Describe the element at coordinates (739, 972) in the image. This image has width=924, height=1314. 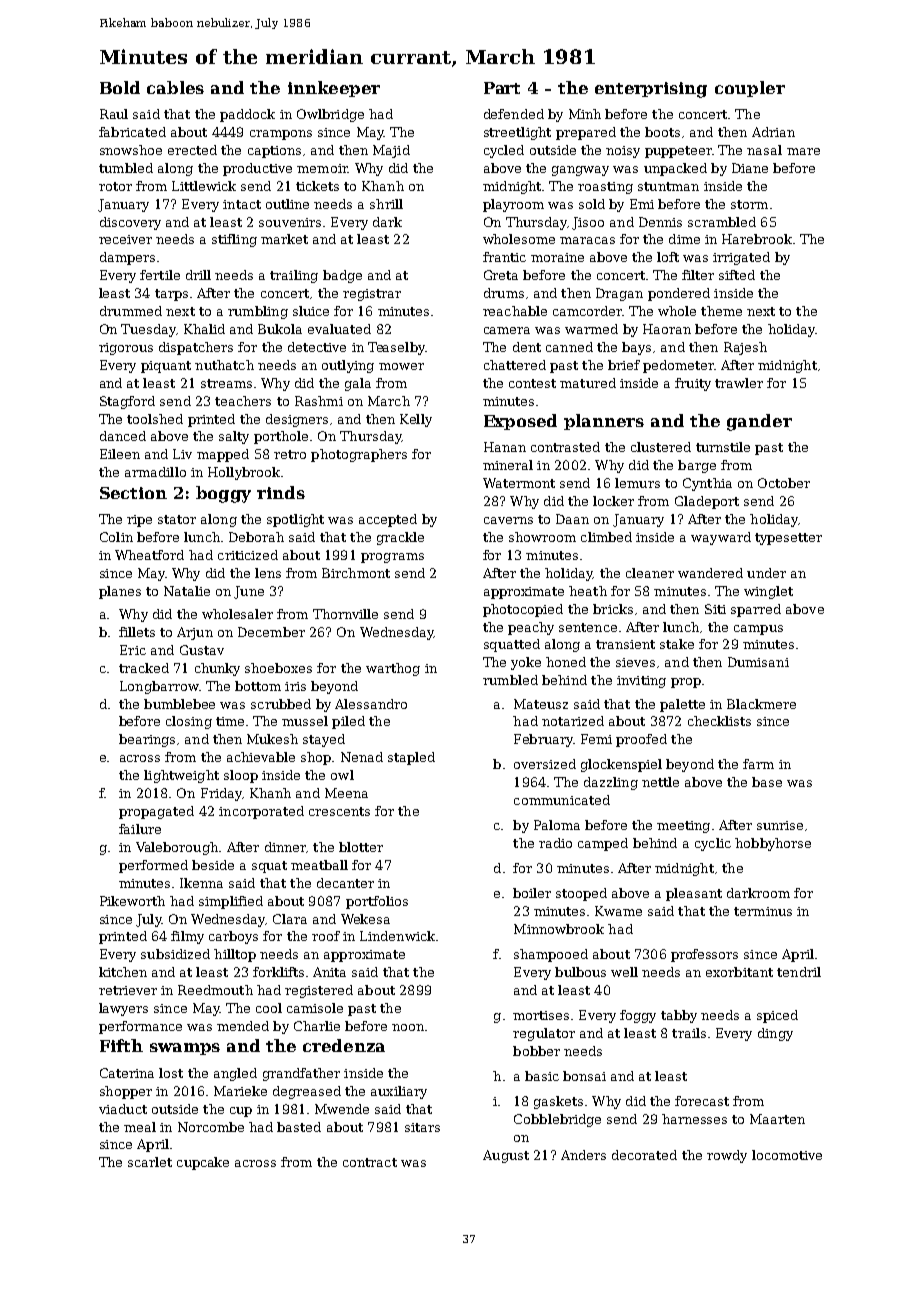
I see `exorbitant` at that location.
